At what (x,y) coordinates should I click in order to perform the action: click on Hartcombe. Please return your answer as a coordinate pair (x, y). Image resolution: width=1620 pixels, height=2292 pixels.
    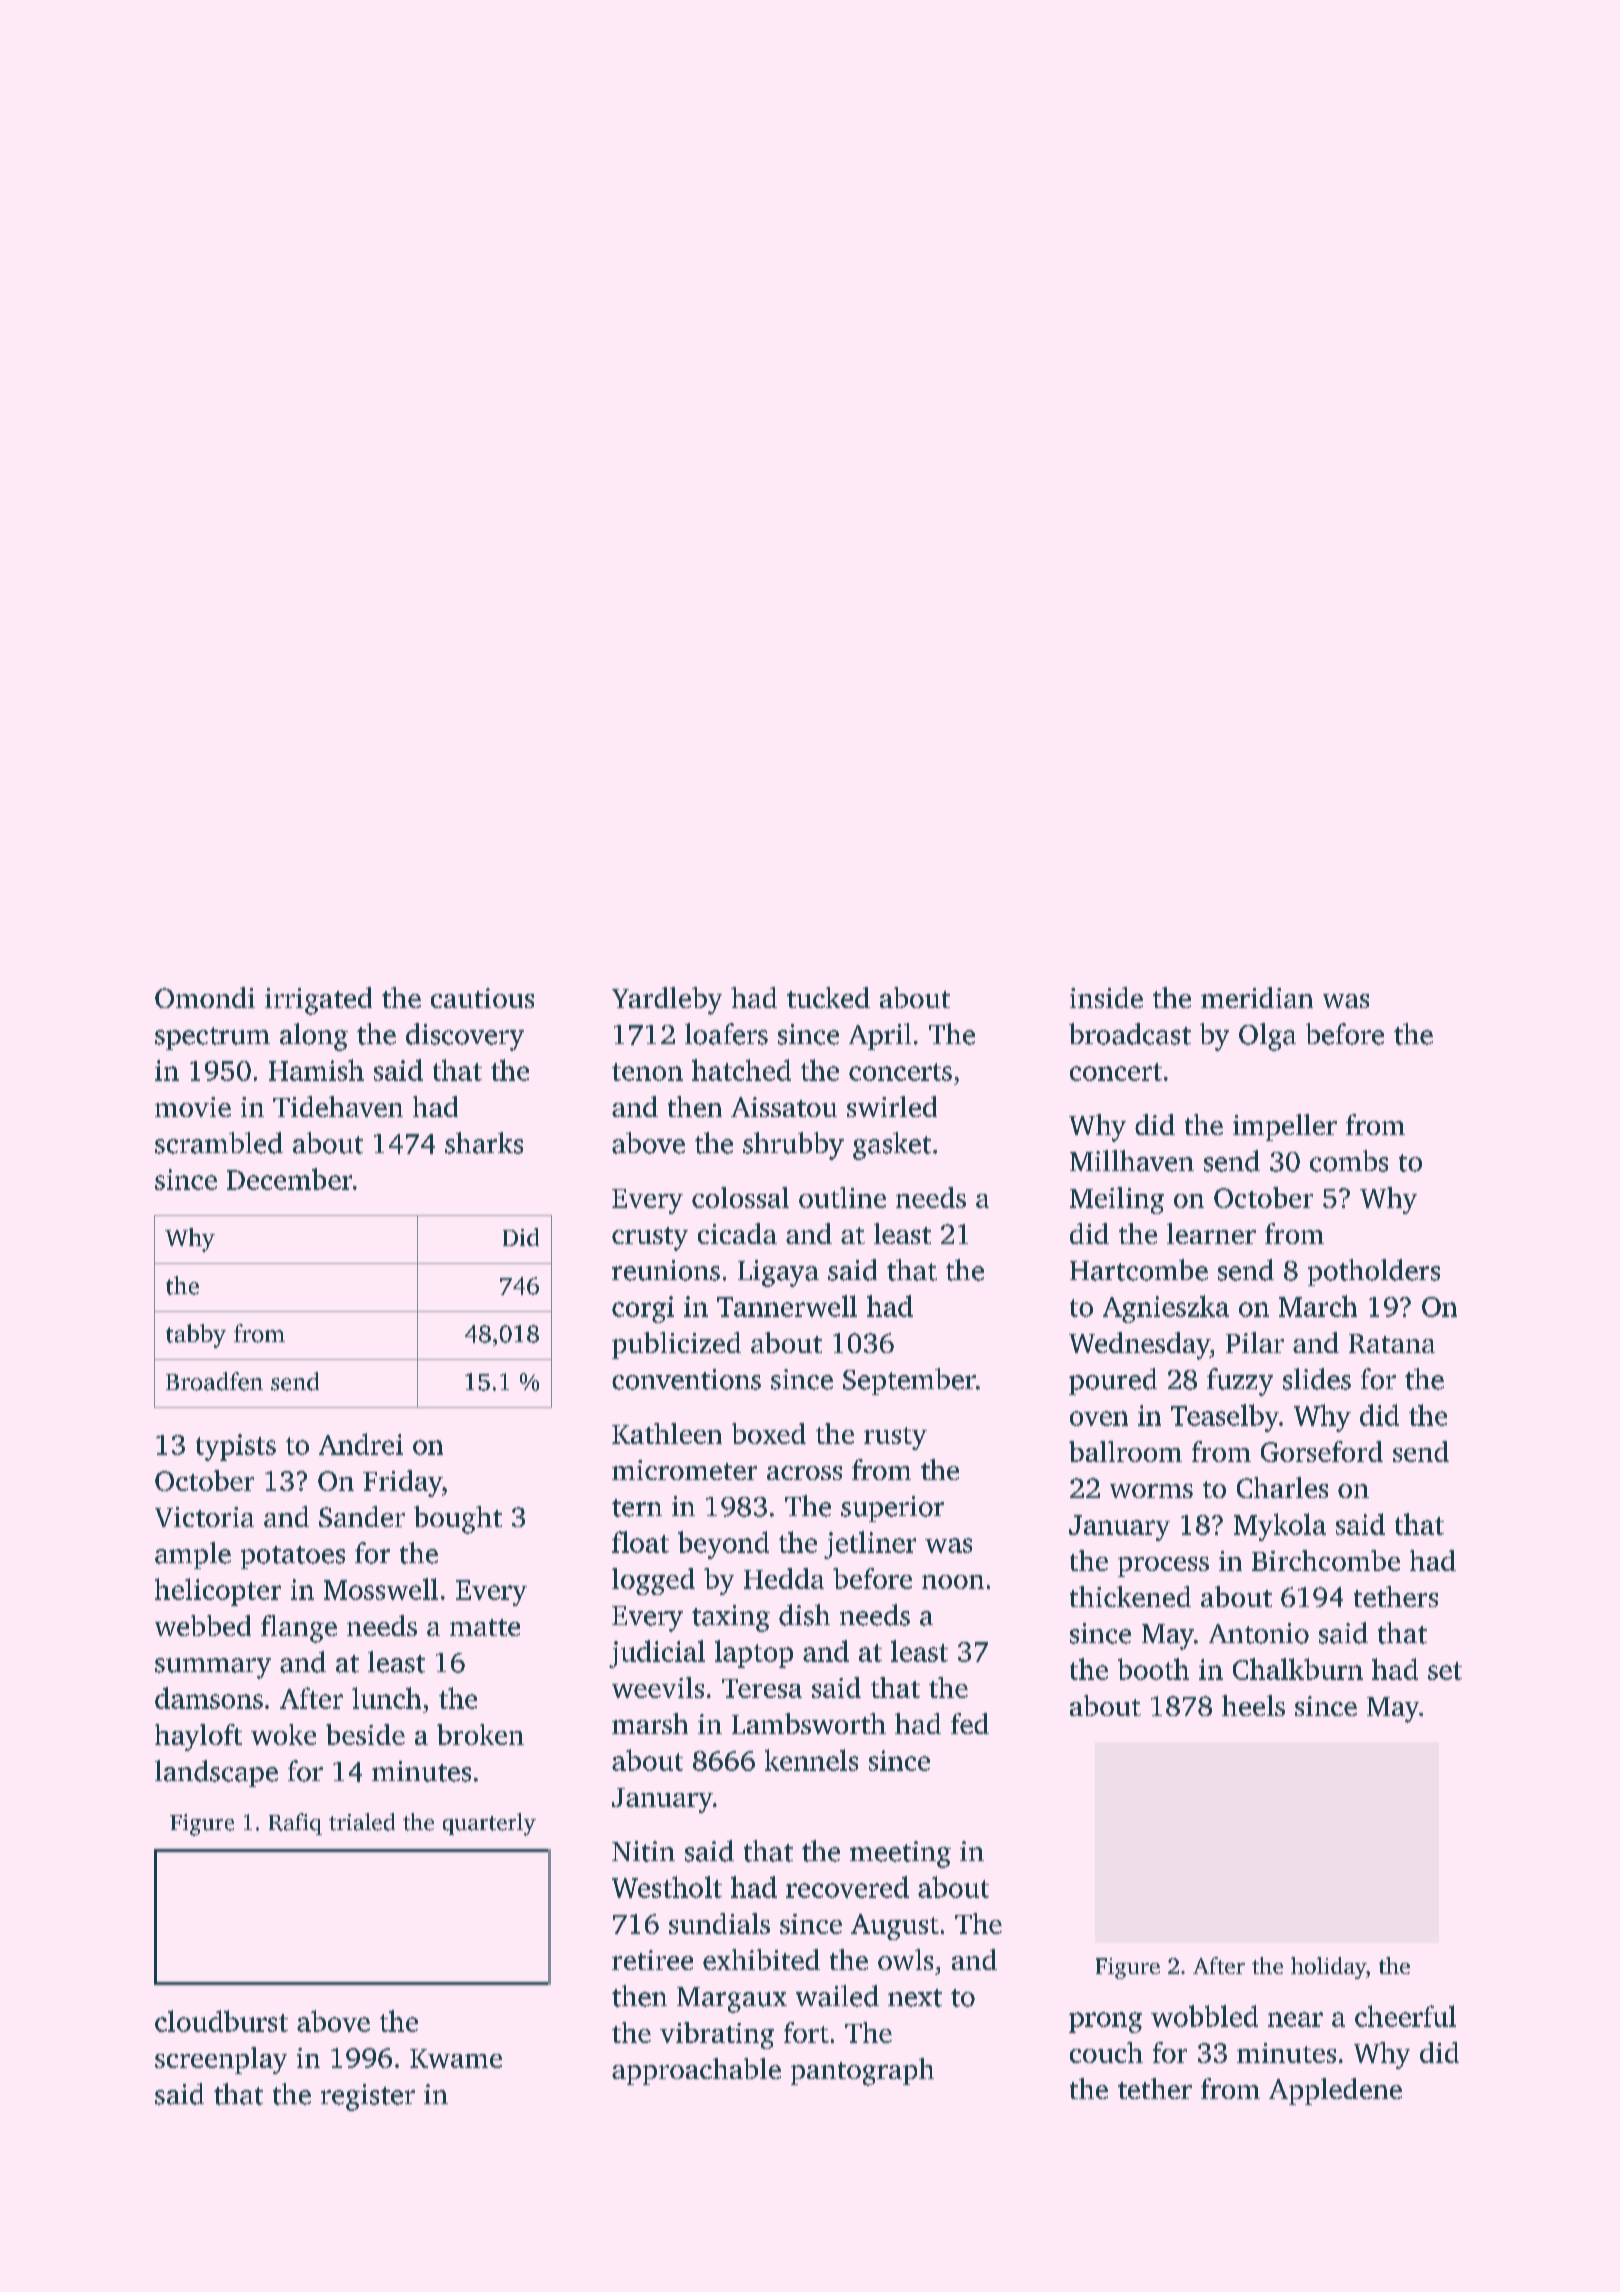
    Looking at the image, I should click on (1139, 1270).
